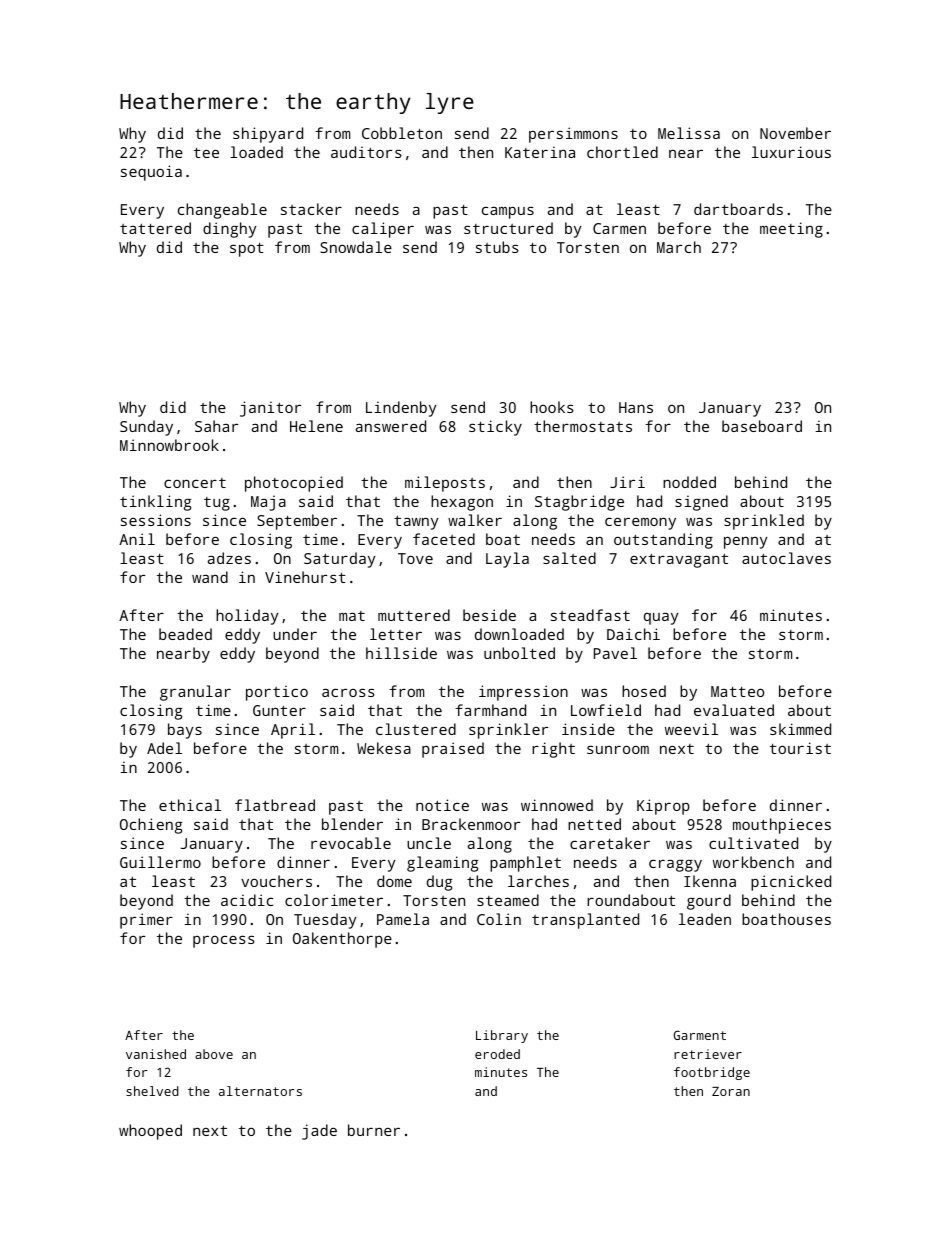 The image size is (952, 1233). I want to click on alternators, so click(260, 1091).
